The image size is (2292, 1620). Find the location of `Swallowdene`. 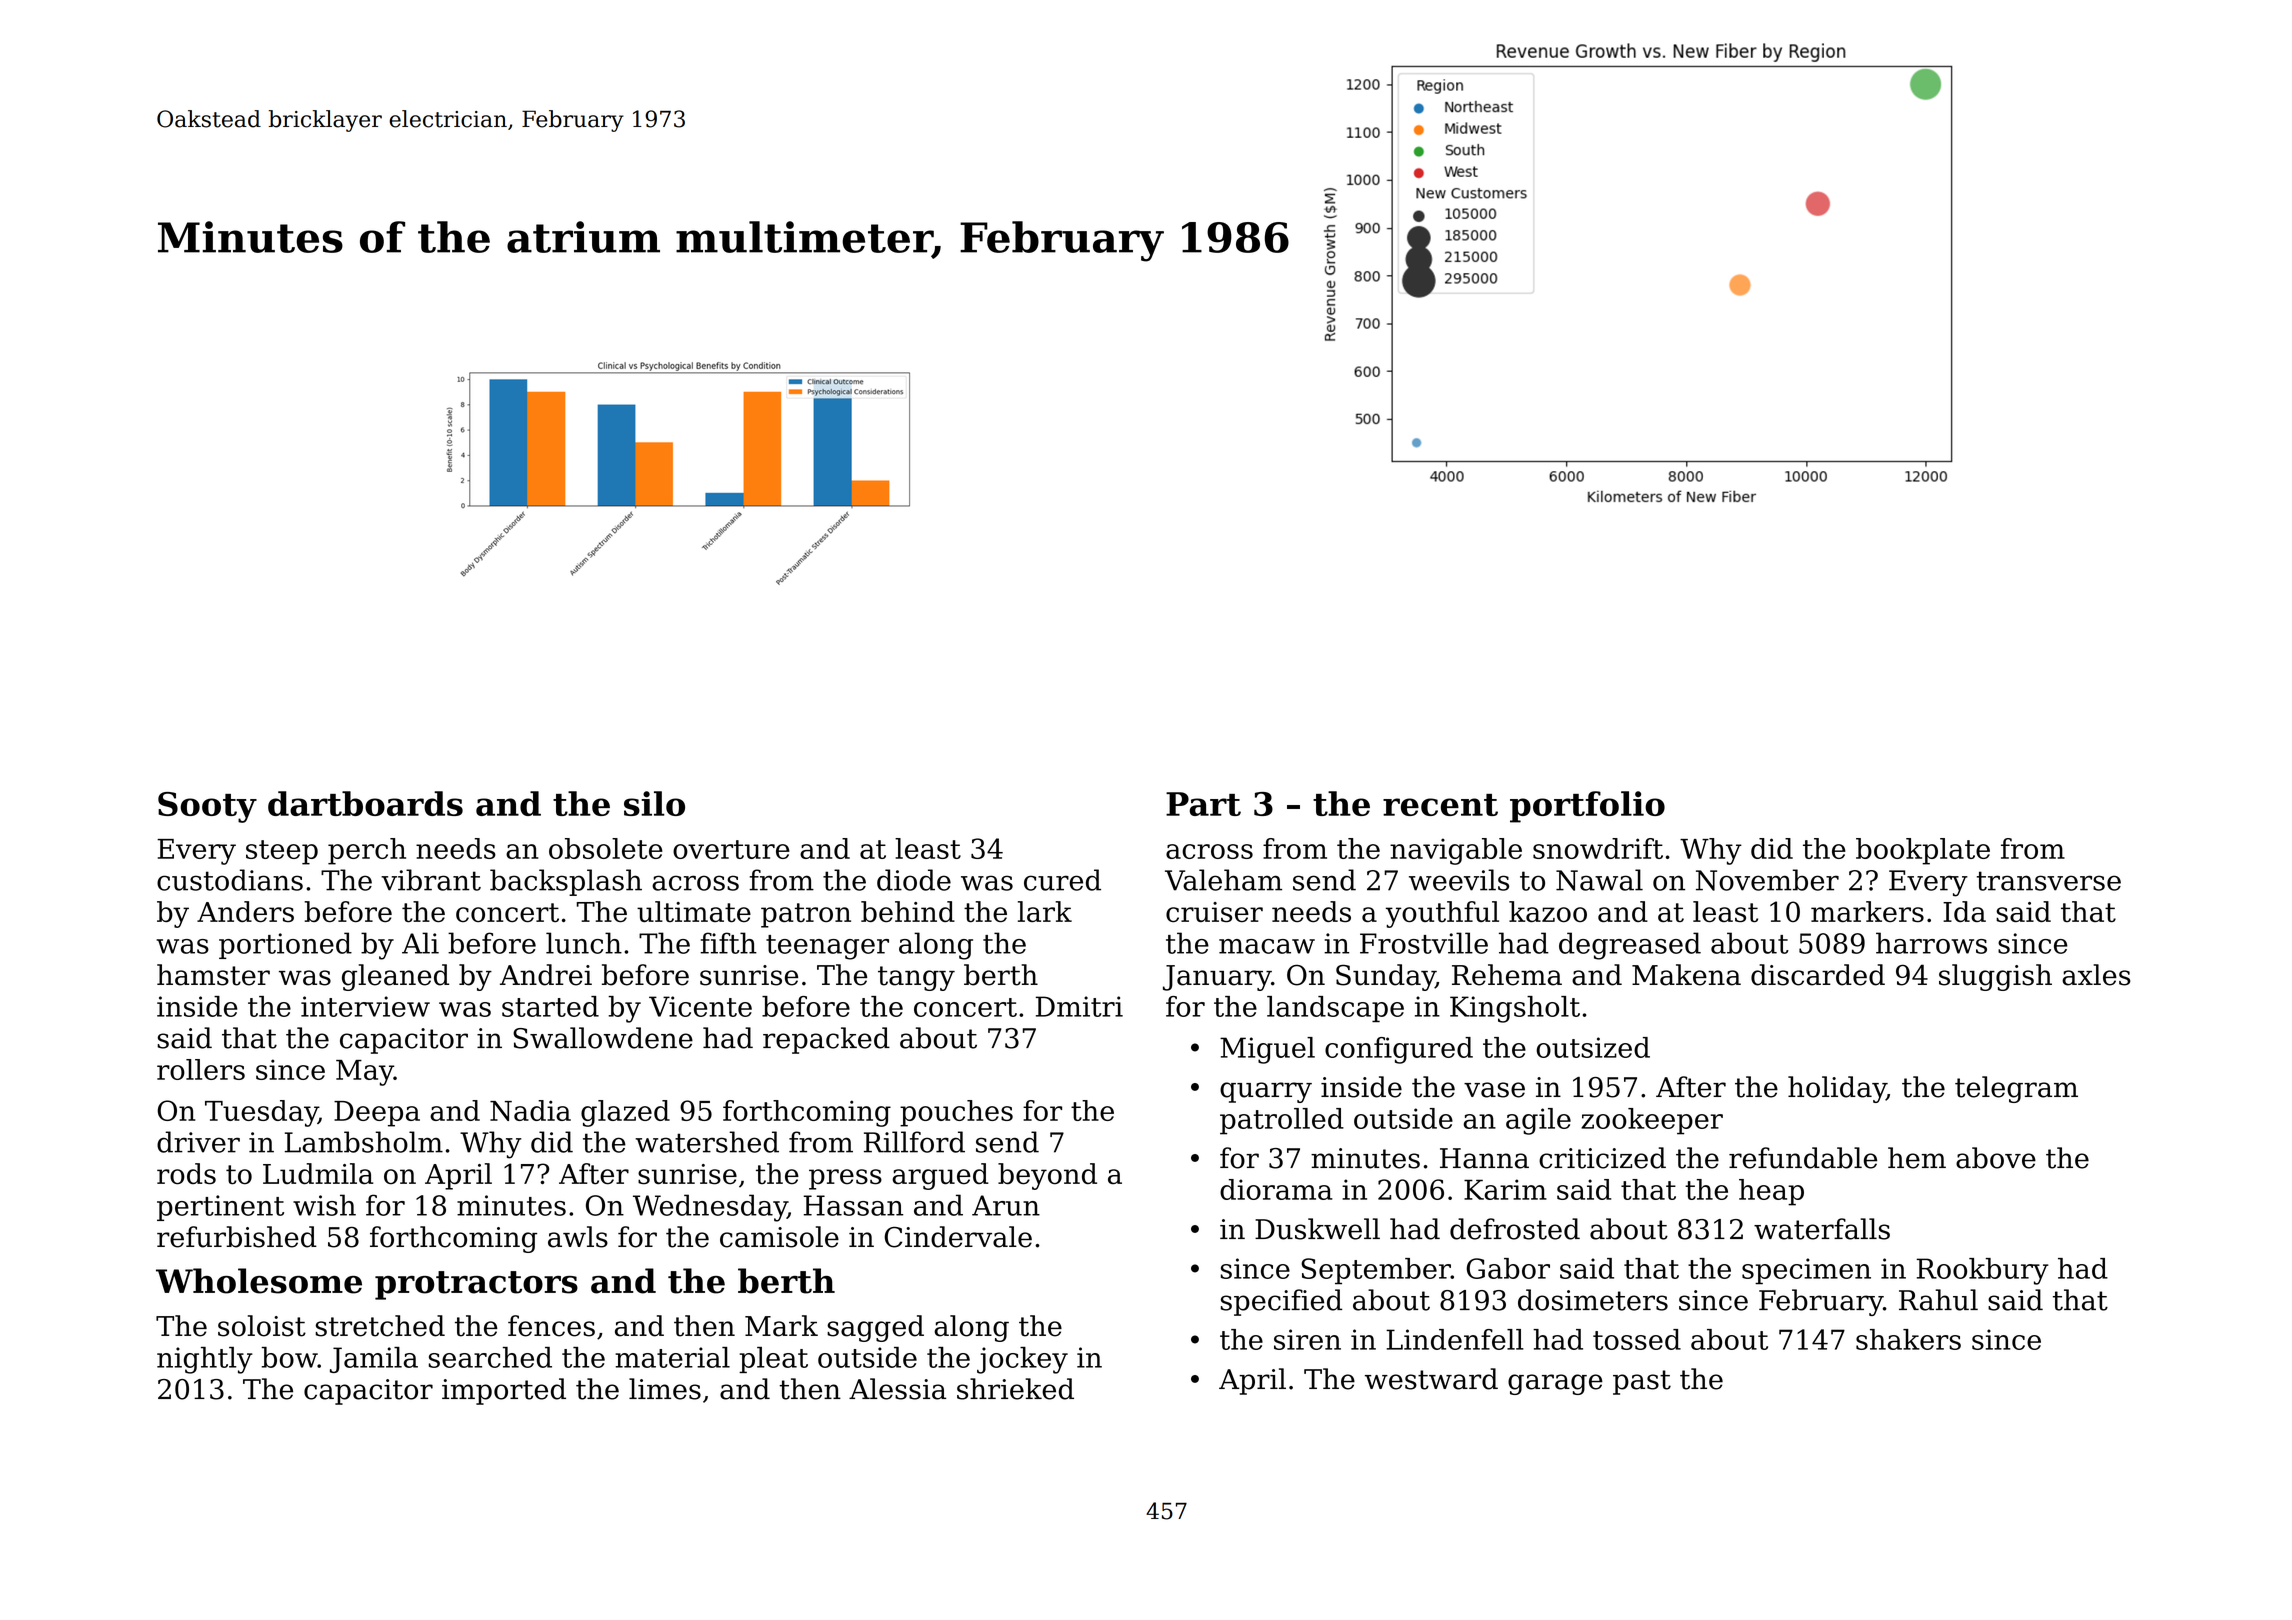

Swallowdene is located at coordinates (603, 1038).
